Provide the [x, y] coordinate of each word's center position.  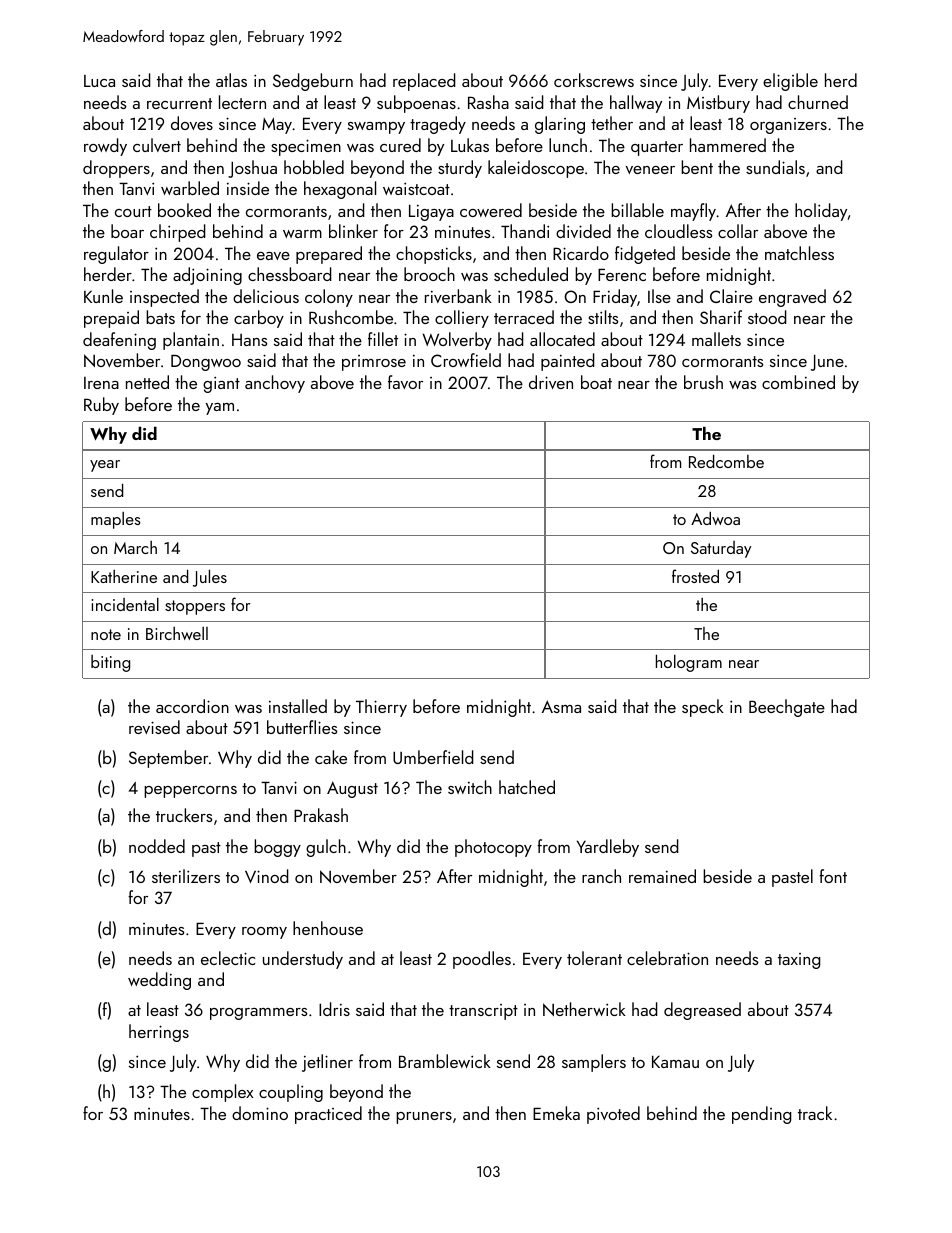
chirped [178, 233]
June [827, 362]
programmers [258, 1014]
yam [219, 409]
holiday [821, 212]
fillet [383, 339]
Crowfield [466, 360]
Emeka [556, 1113]
